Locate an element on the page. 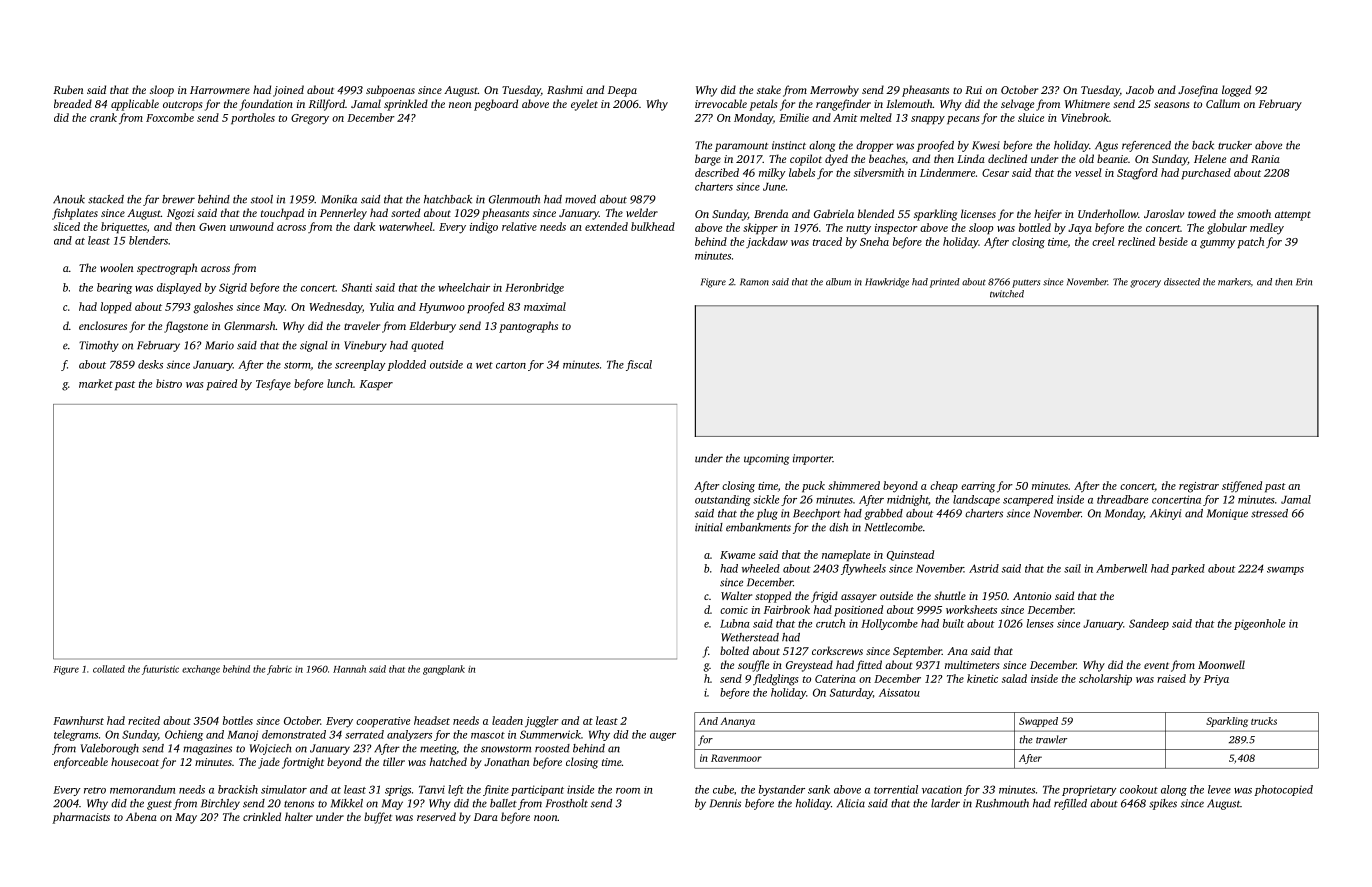 The image size is (1372, 887). Ruben is located at coordinates (68, 89).
